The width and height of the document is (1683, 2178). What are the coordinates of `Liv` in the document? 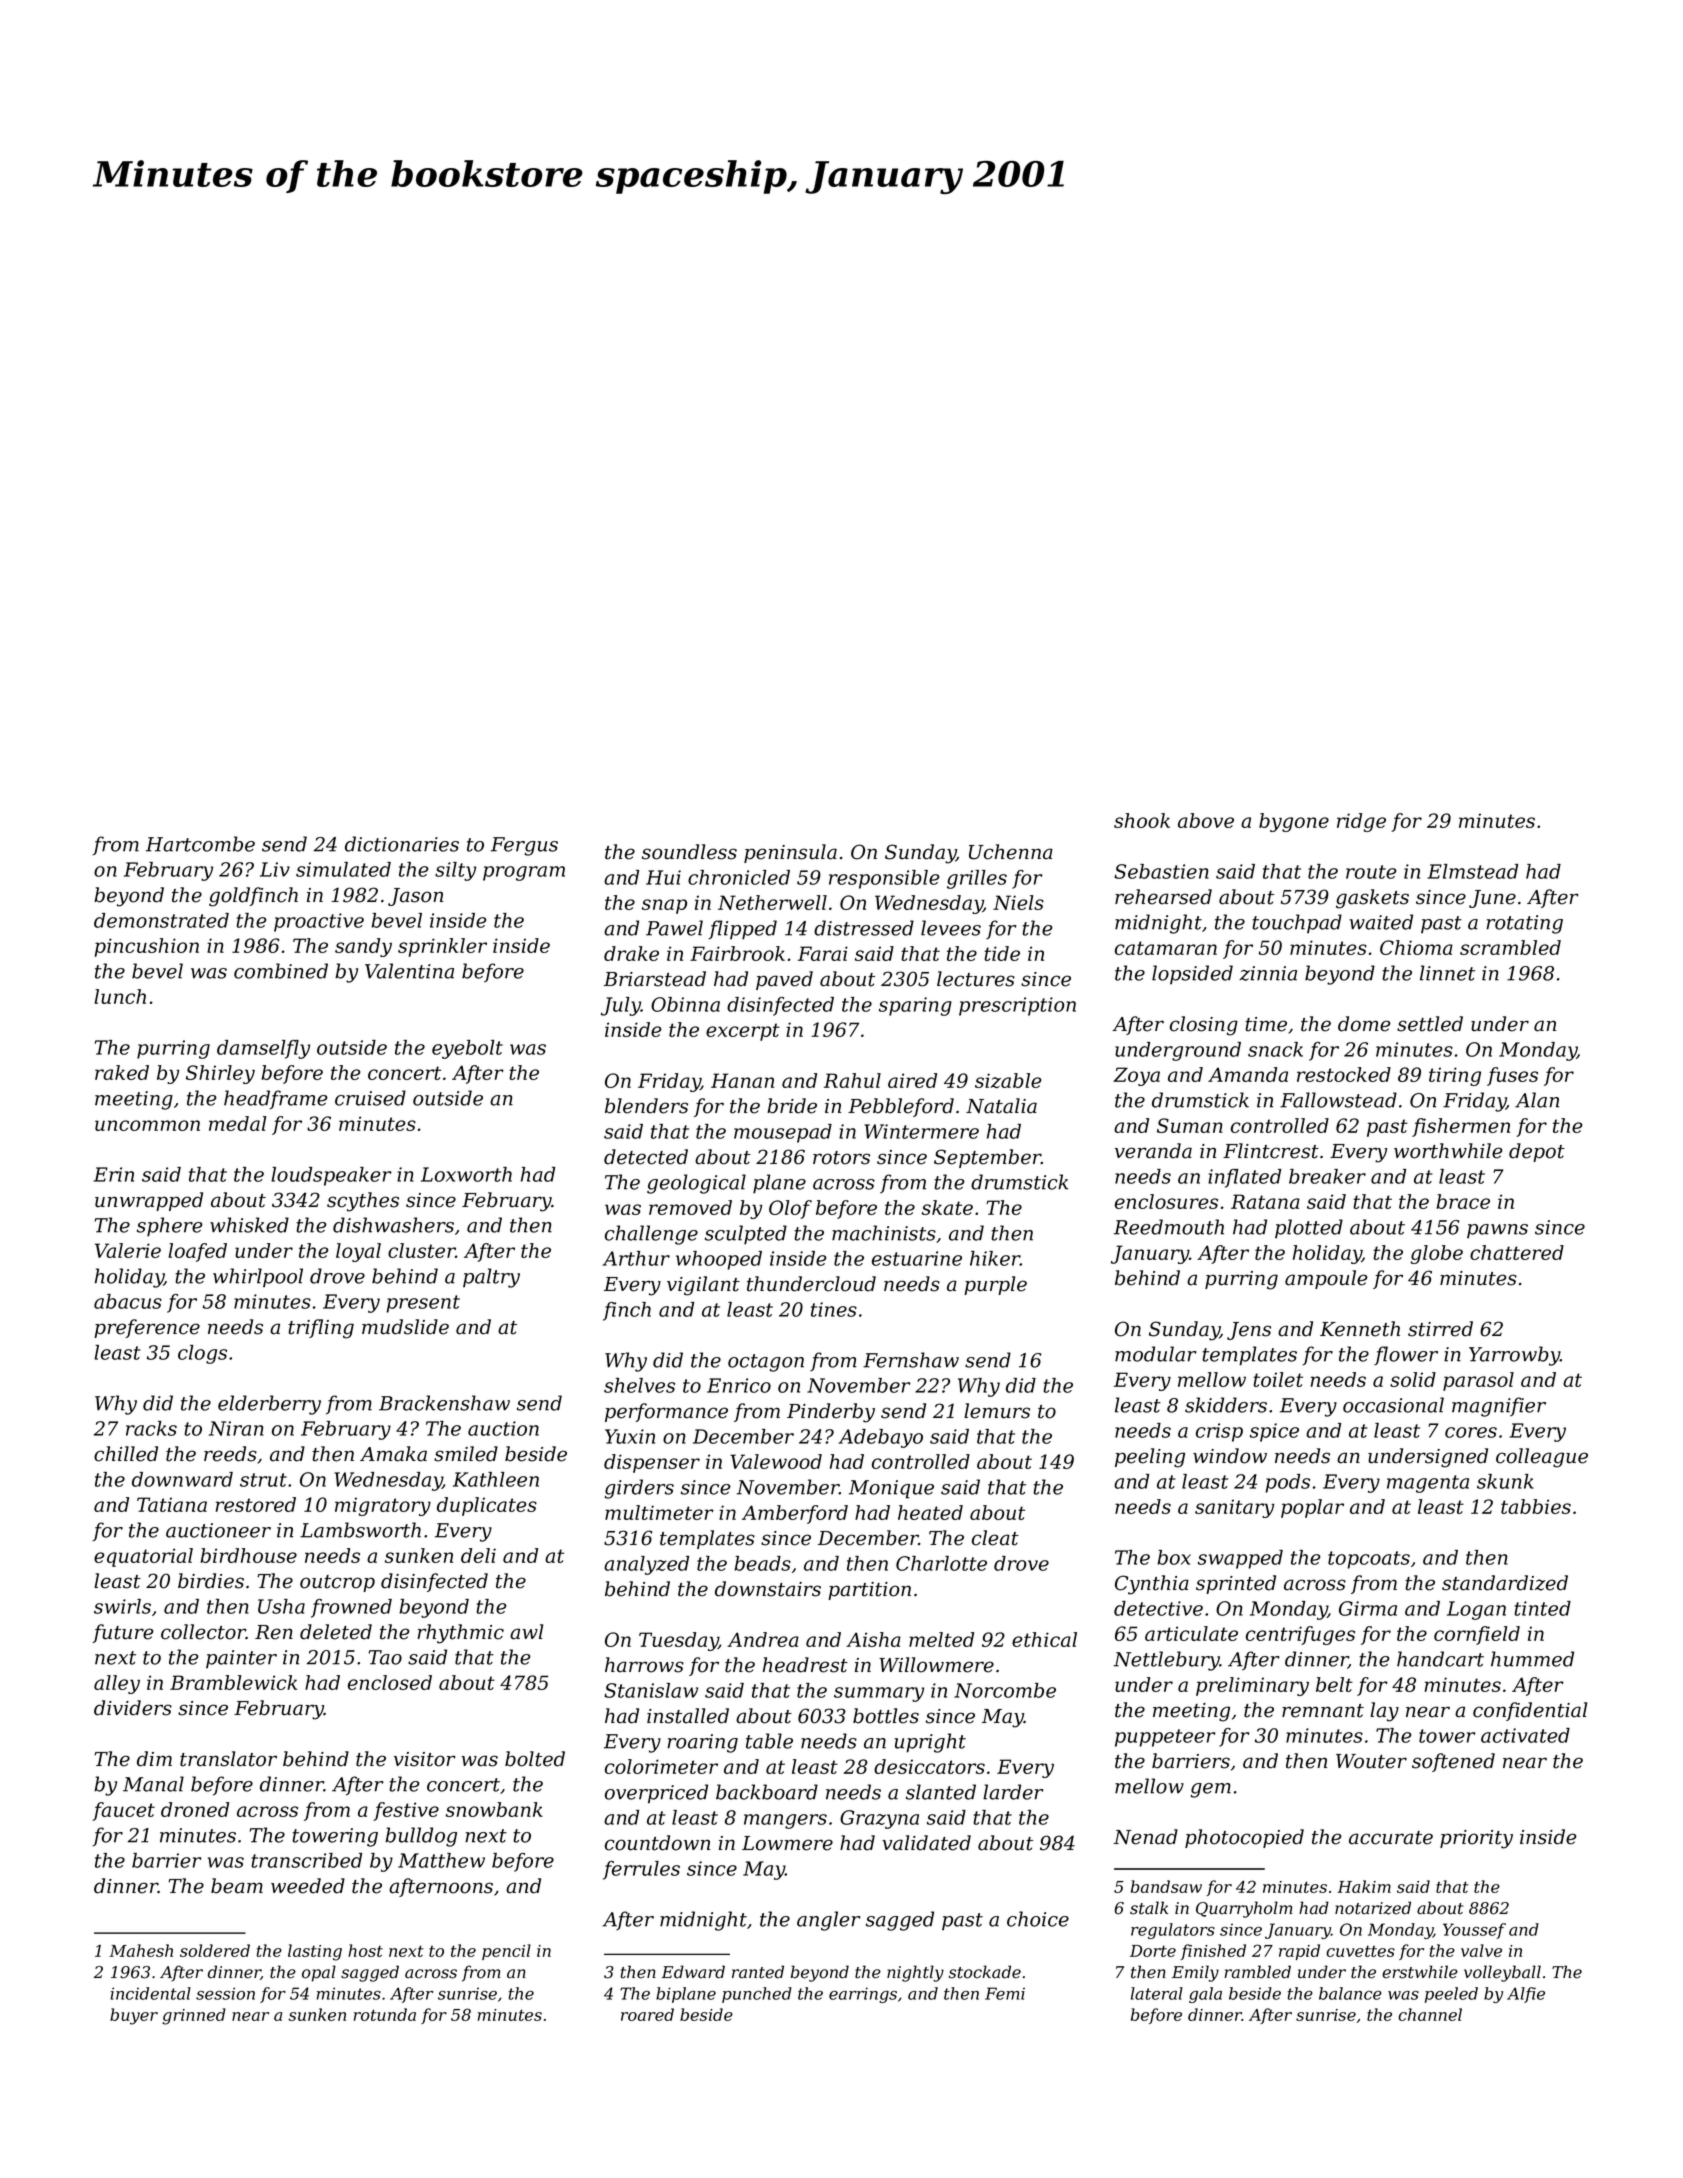 It's located at (275, 869).
